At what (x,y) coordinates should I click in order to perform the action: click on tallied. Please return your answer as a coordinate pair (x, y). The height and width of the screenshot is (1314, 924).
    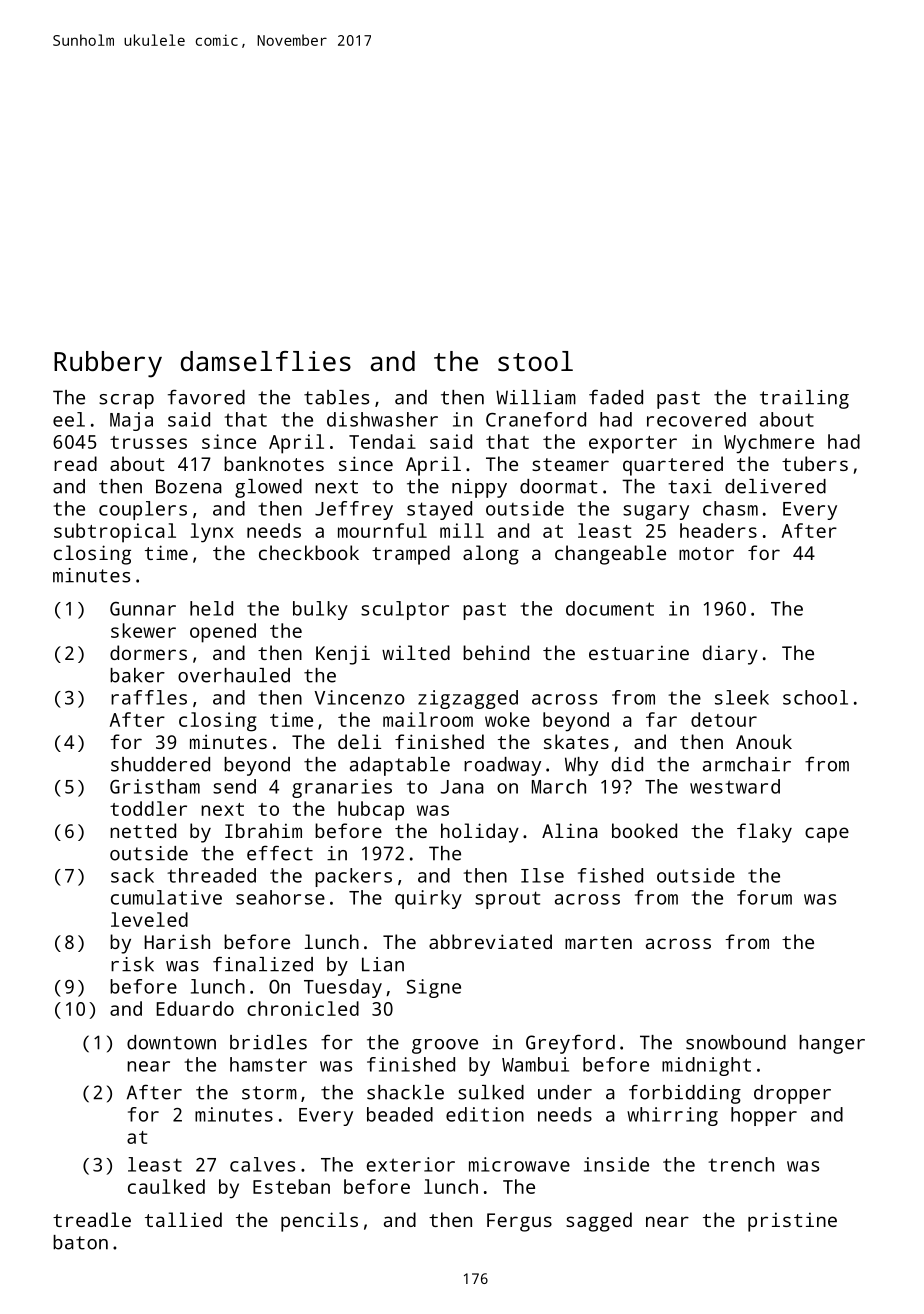
    Looking at the image, I should click on (183, 1219).
